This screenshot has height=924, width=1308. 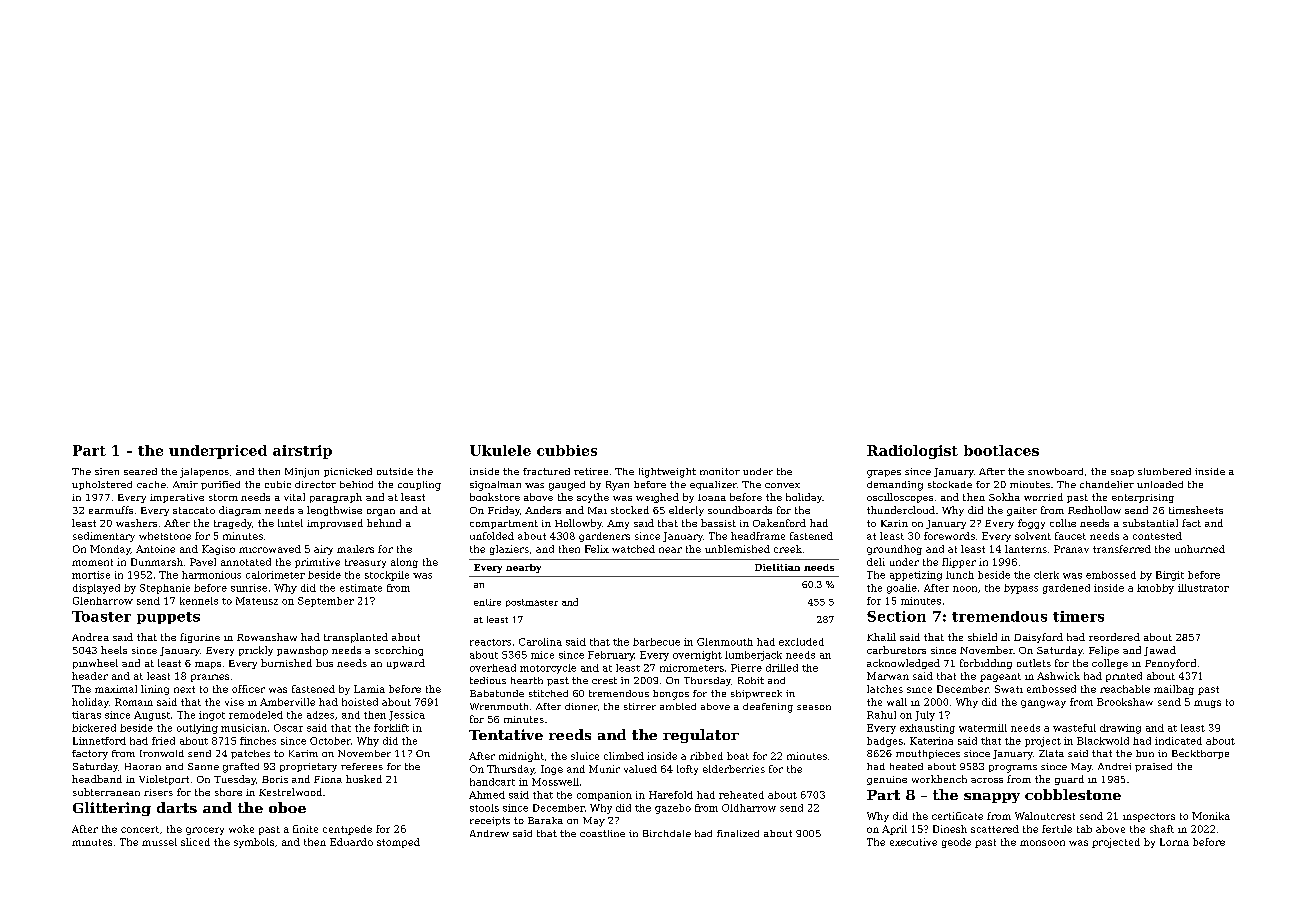 What do you see at coordinates (567, 450) in the screenshot?
I see `cubbies` at bounding box center [567, 450].
